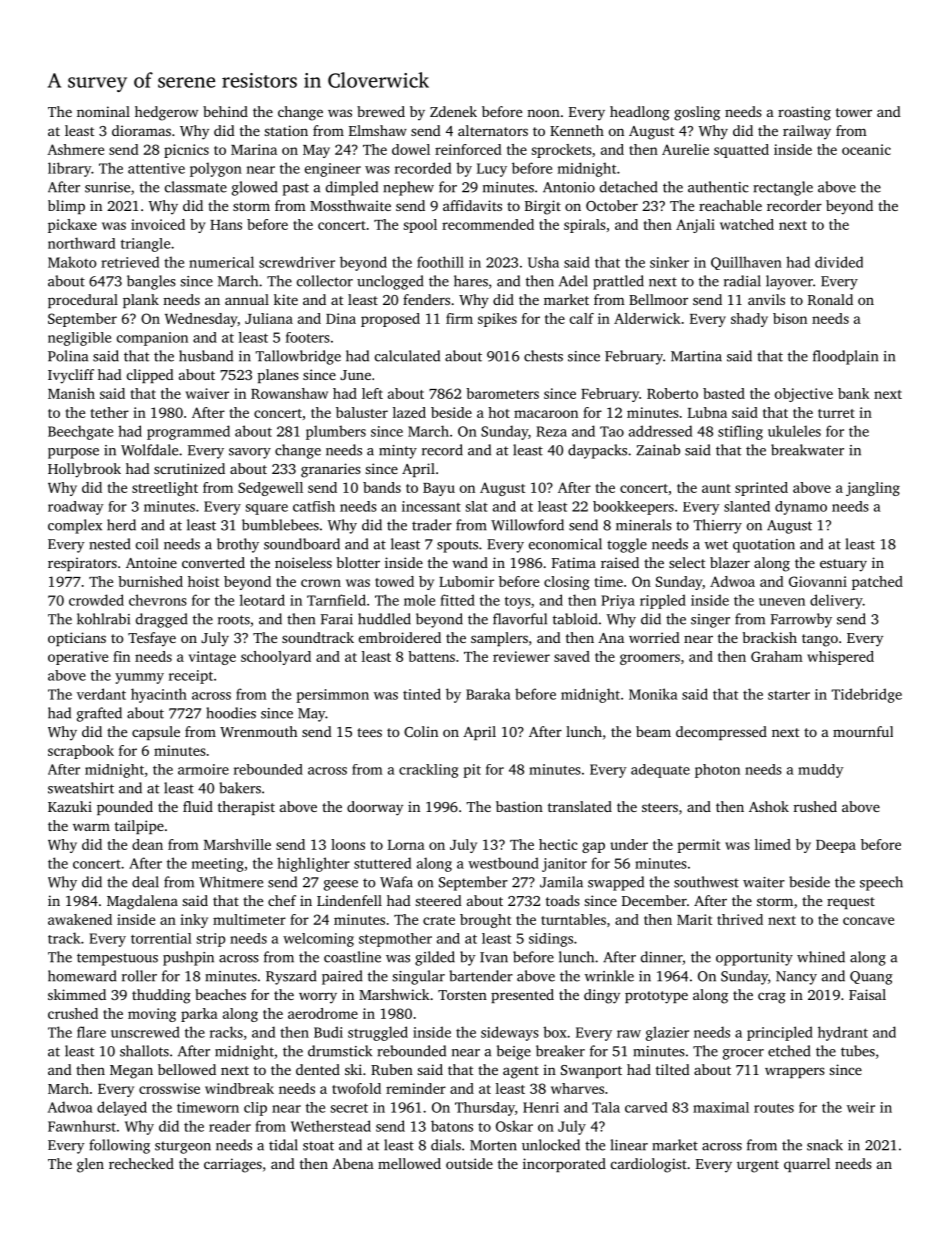 The width and height of the screenshot is (952, 1233). What do you see at coordinates (741, 151) in the screenshot?
I see `squatted` at bounding box center [741, 151].
